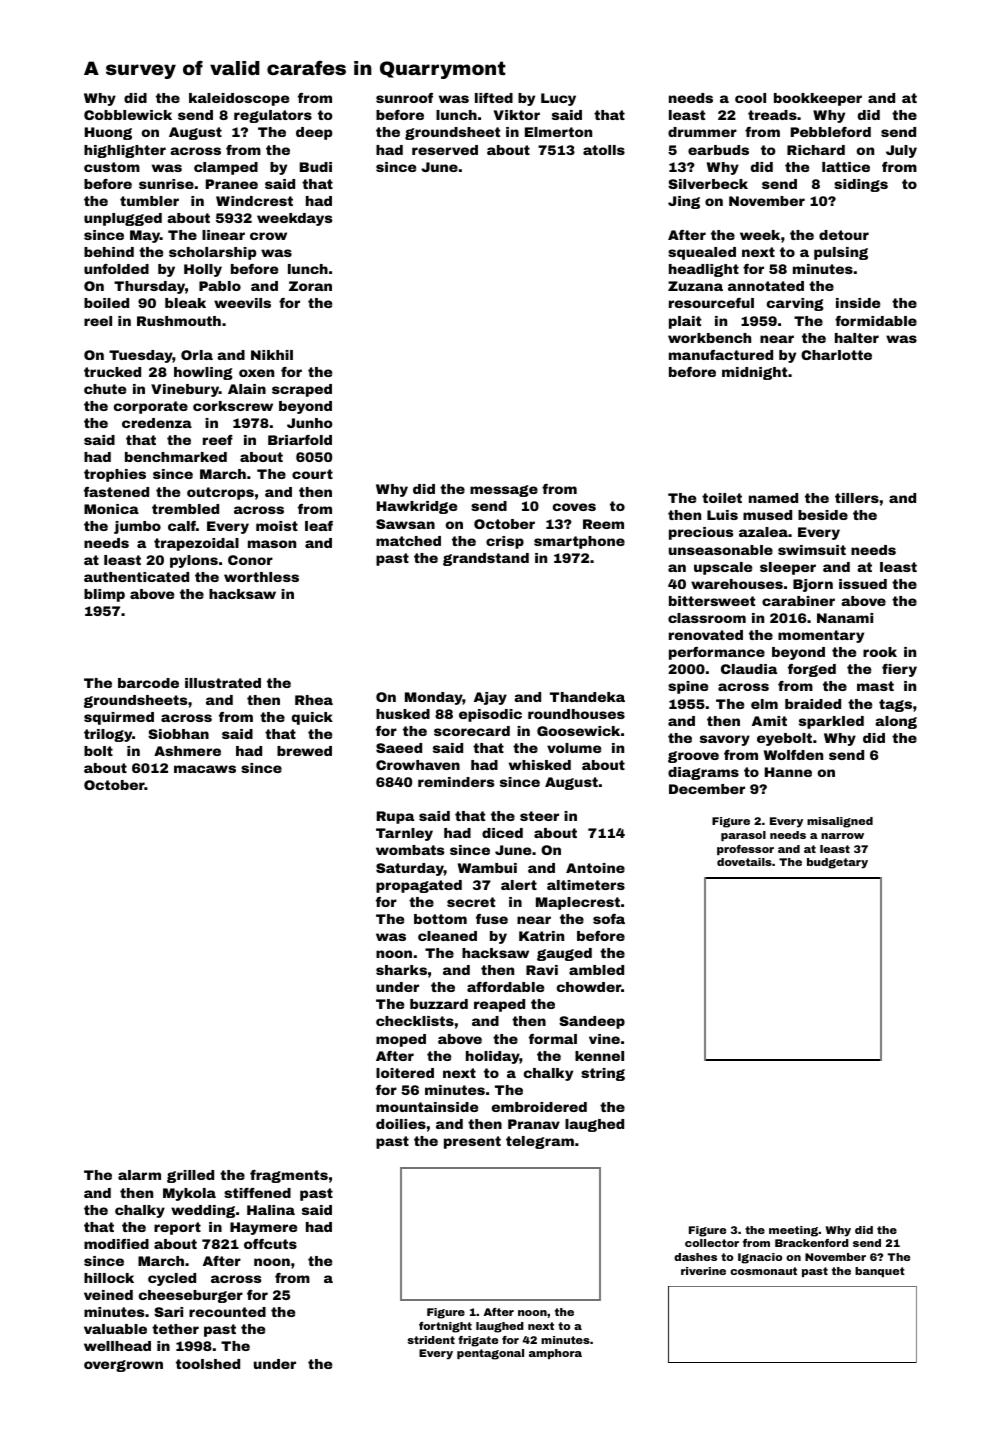  I want to click on matched, so click(408, 541).
